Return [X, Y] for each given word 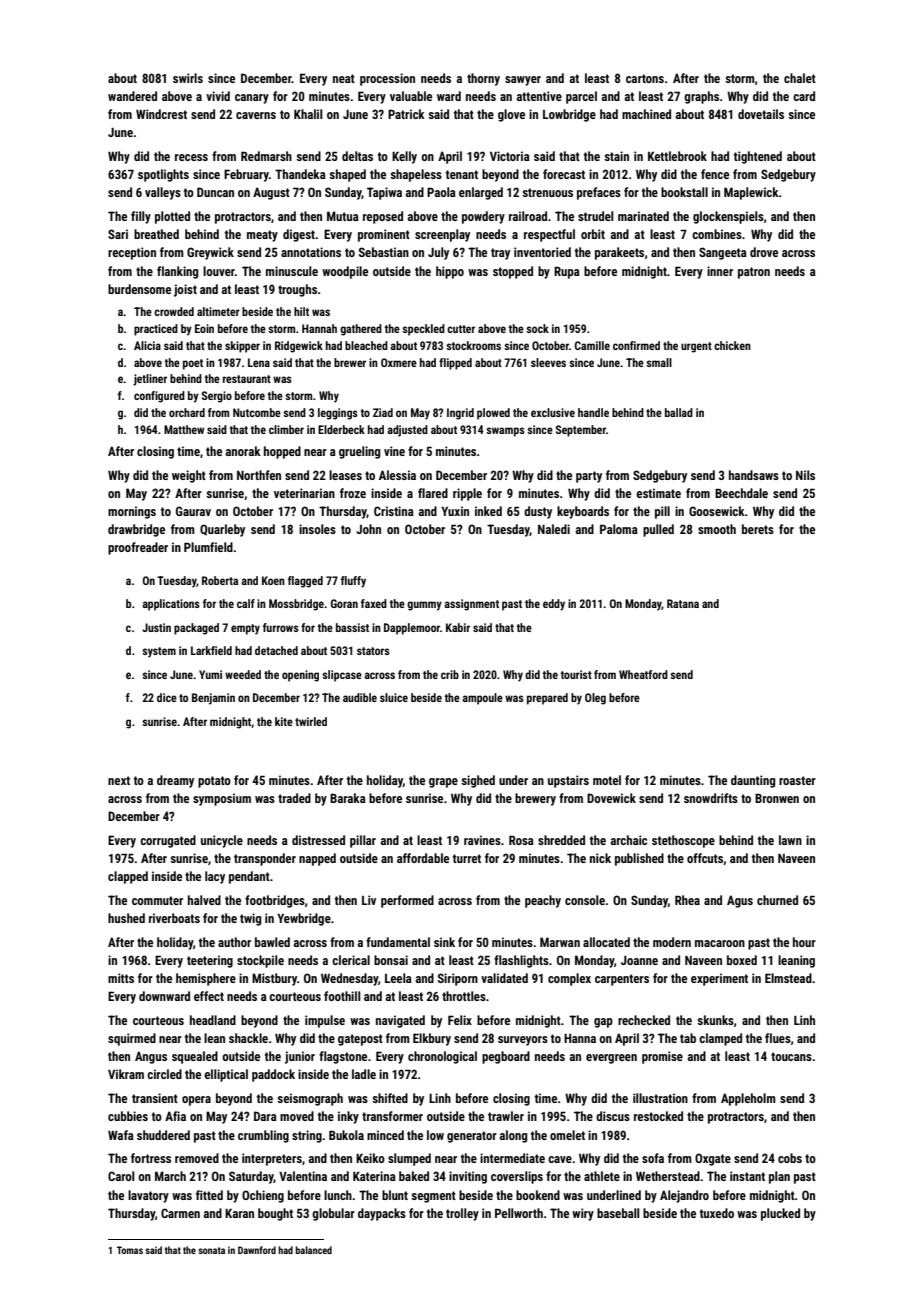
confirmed [636, 345]
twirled [311, 721]
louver [219, 271]
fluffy [353, 582]
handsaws [754, 475]
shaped [347, 175]
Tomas [130, 1250]
